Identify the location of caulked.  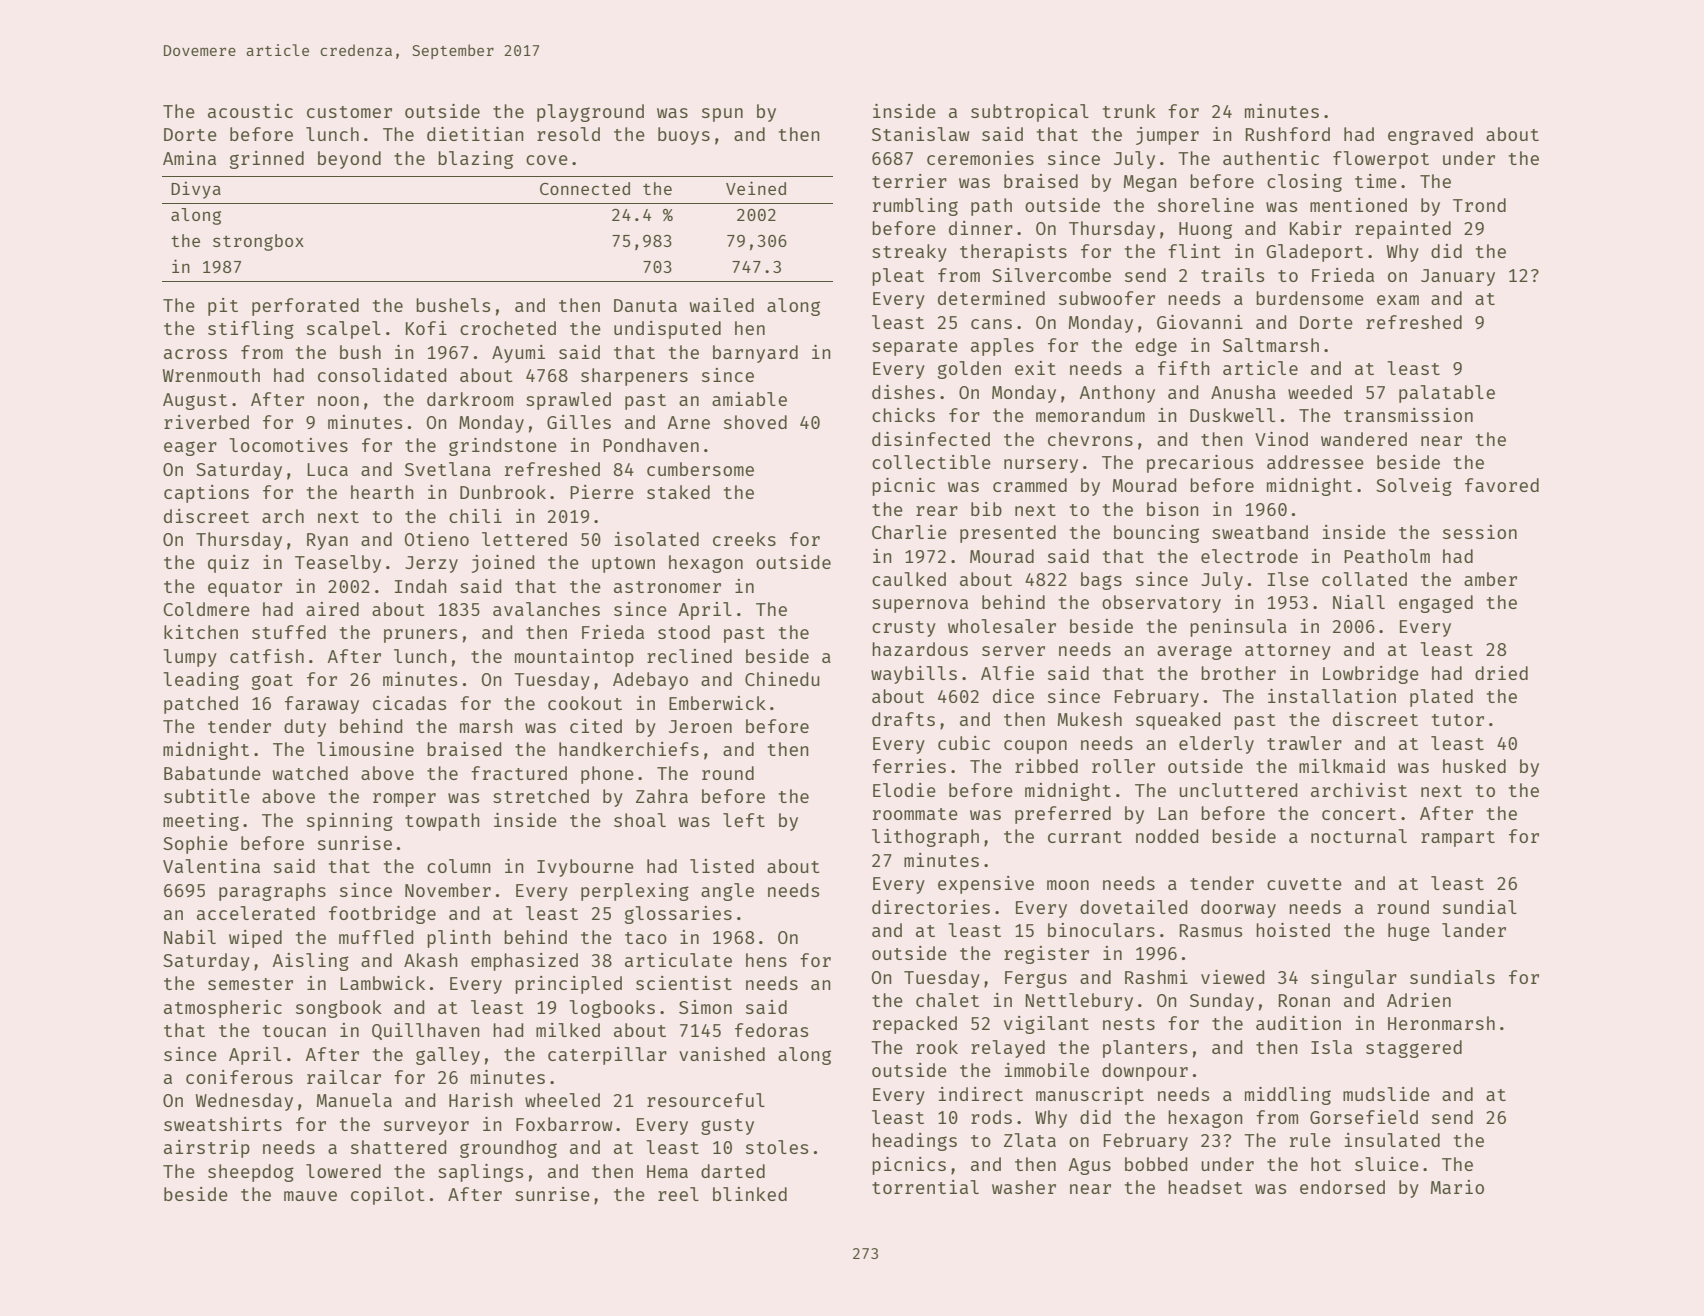
(909, 579).
